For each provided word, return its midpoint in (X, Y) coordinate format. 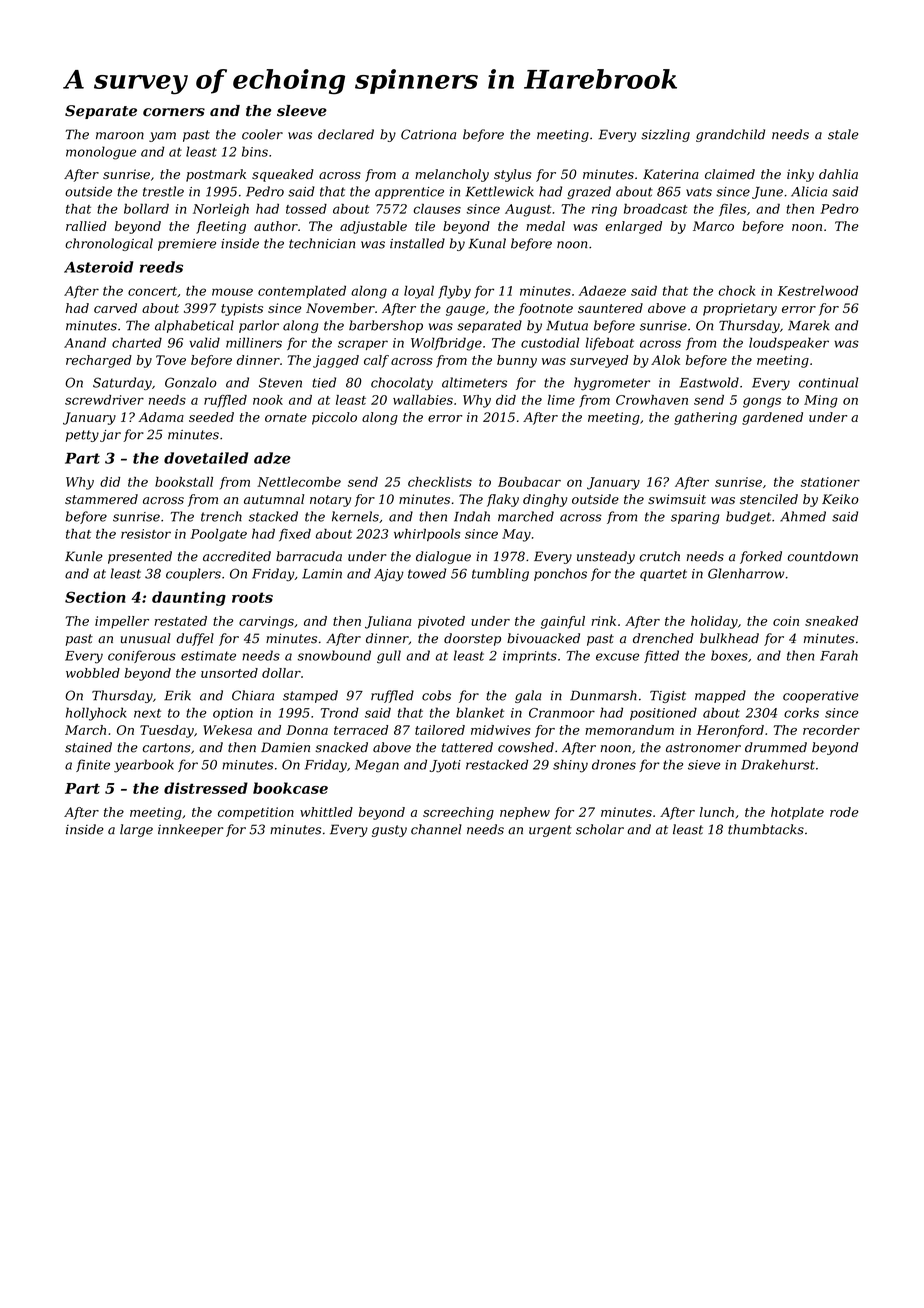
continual (828, 382)
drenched (663, 638)
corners (174, 112)
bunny (517, 361)
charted (137, 342)
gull (389, 657)
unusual (146, 638)
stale (843, 134)
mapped (720, 696)
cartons (167, 748)
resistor (146, 534)
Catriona (428, 134)
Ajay (389, 575)
